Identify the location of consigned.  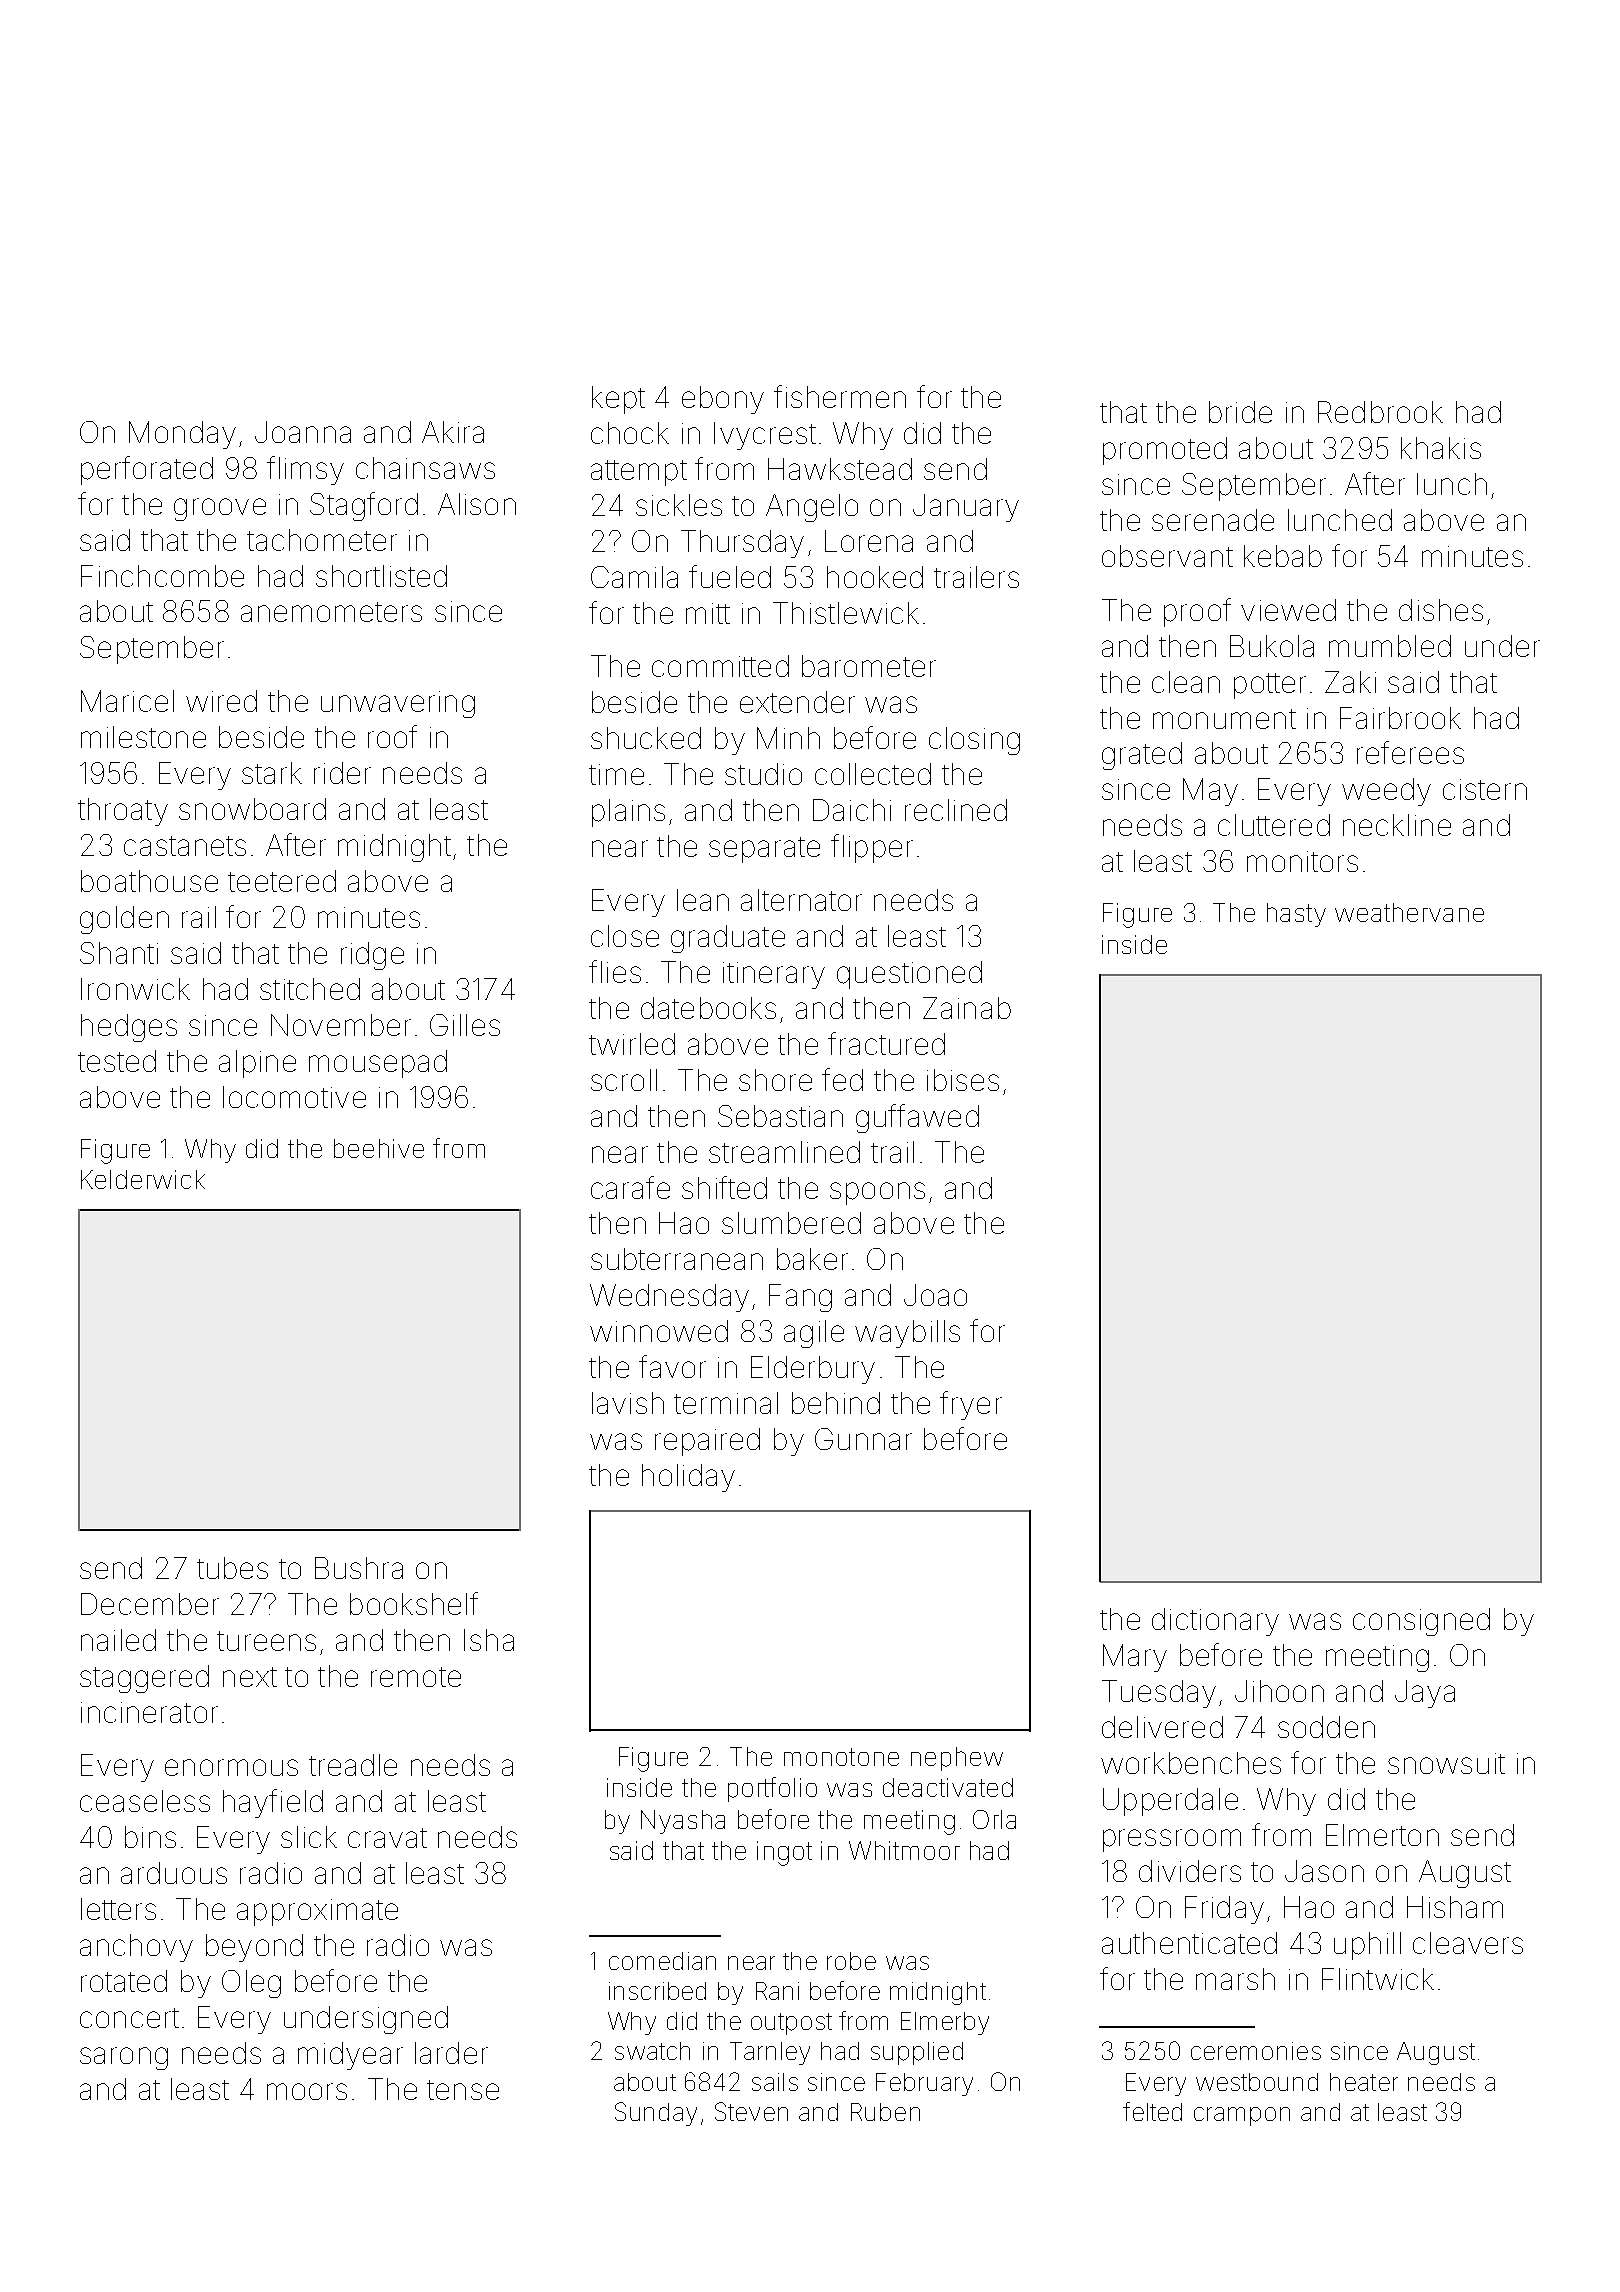
(1421, 1622).
